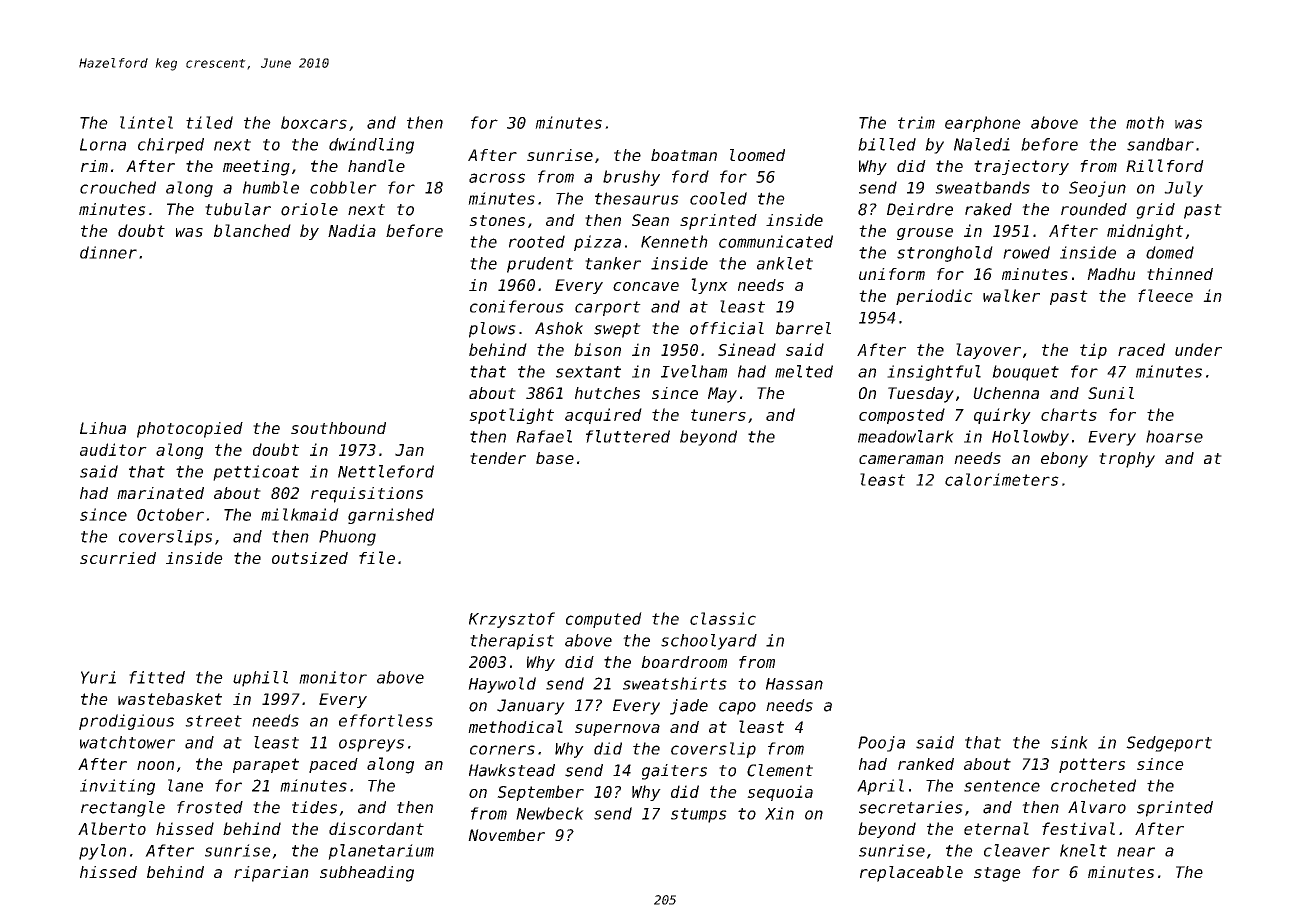 Image resolution: width=1308 pixels, height=924 pixels. What do you see at coordinates (1145, 122) in the image?
I see `moth` at bounding box center [1145, 122].
